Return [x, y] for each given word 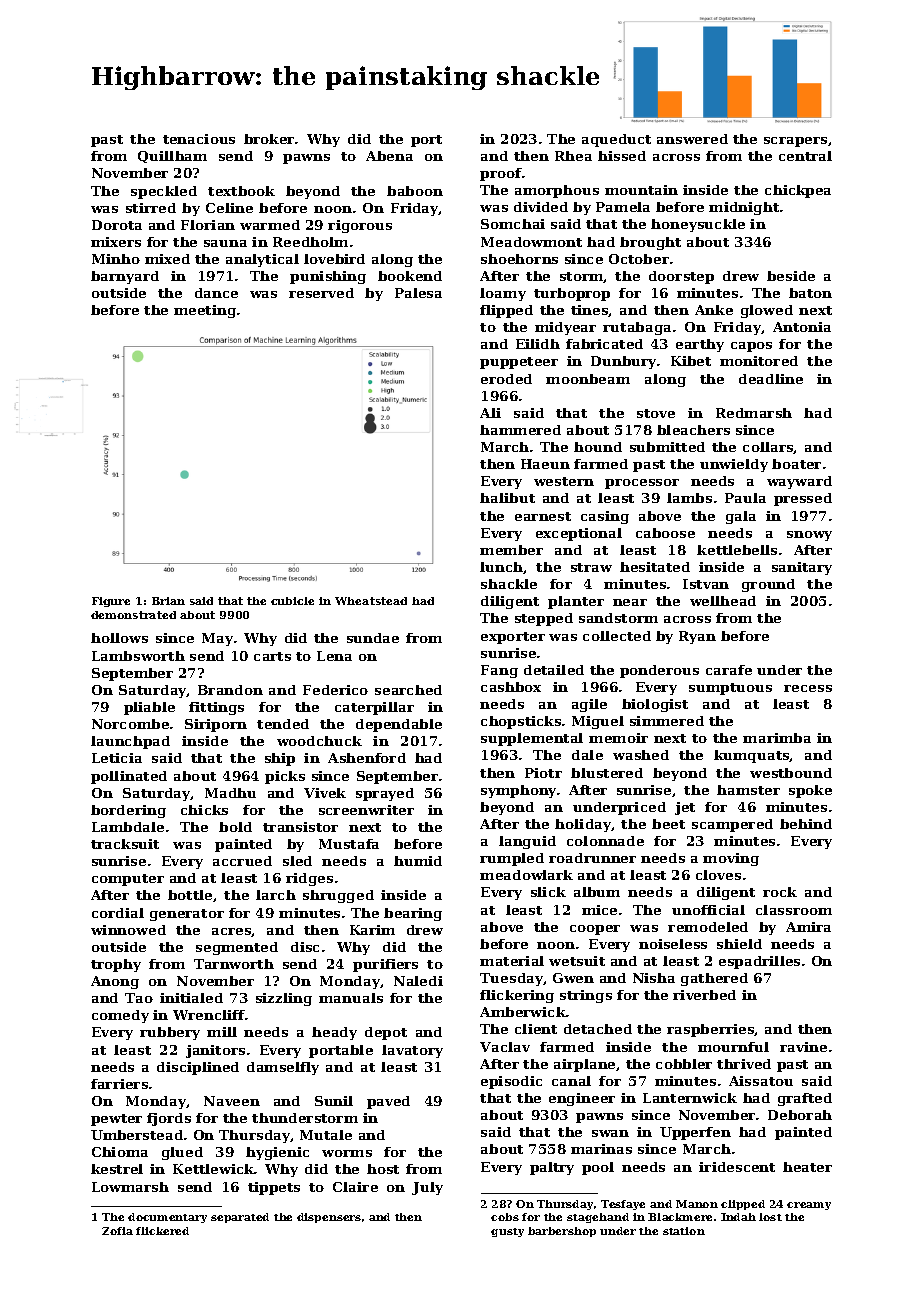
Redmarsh [754, 413]
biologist [655, 705]
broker [270, 139]
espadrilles [759, 962]
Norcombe [130, 724]
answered [692, 139]
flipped [506, 311]
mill [222, 1032]
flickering [517, 996]
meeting [205, 311]
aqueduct [616, 140]
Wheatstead [371, 601]
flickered [162, 1231]
